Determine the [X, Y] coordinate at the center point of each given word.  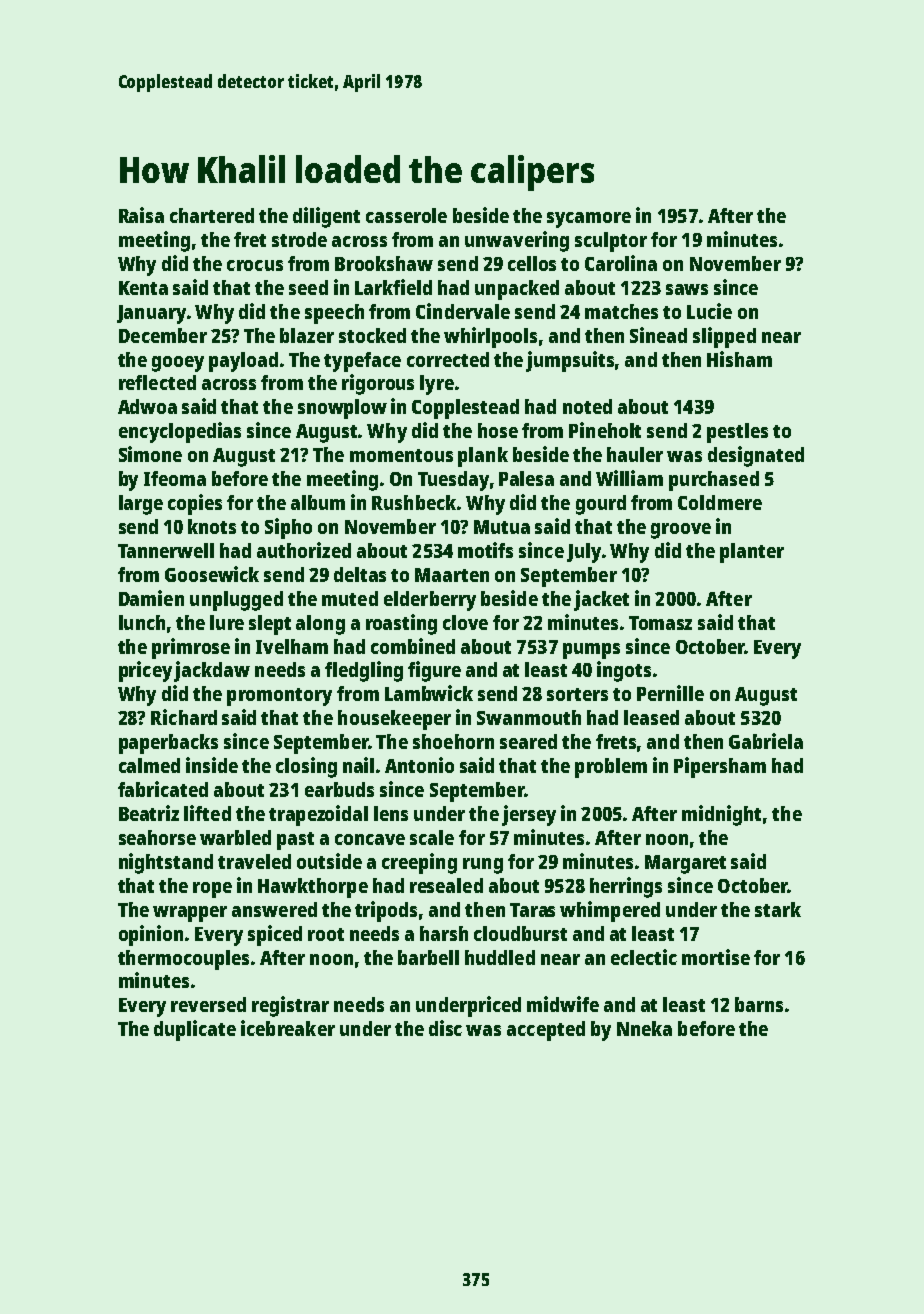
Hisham [739, 359]
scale [432, 837]
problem [611, 768]
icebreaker [288, 1028]
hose [498, 430]
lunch [142, 622]
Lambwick [429, 693]
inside [212, 765]
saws [687, 289]
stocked [372, 335]
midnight [721, 815]
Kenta [143, 288]
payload [243, 362]
